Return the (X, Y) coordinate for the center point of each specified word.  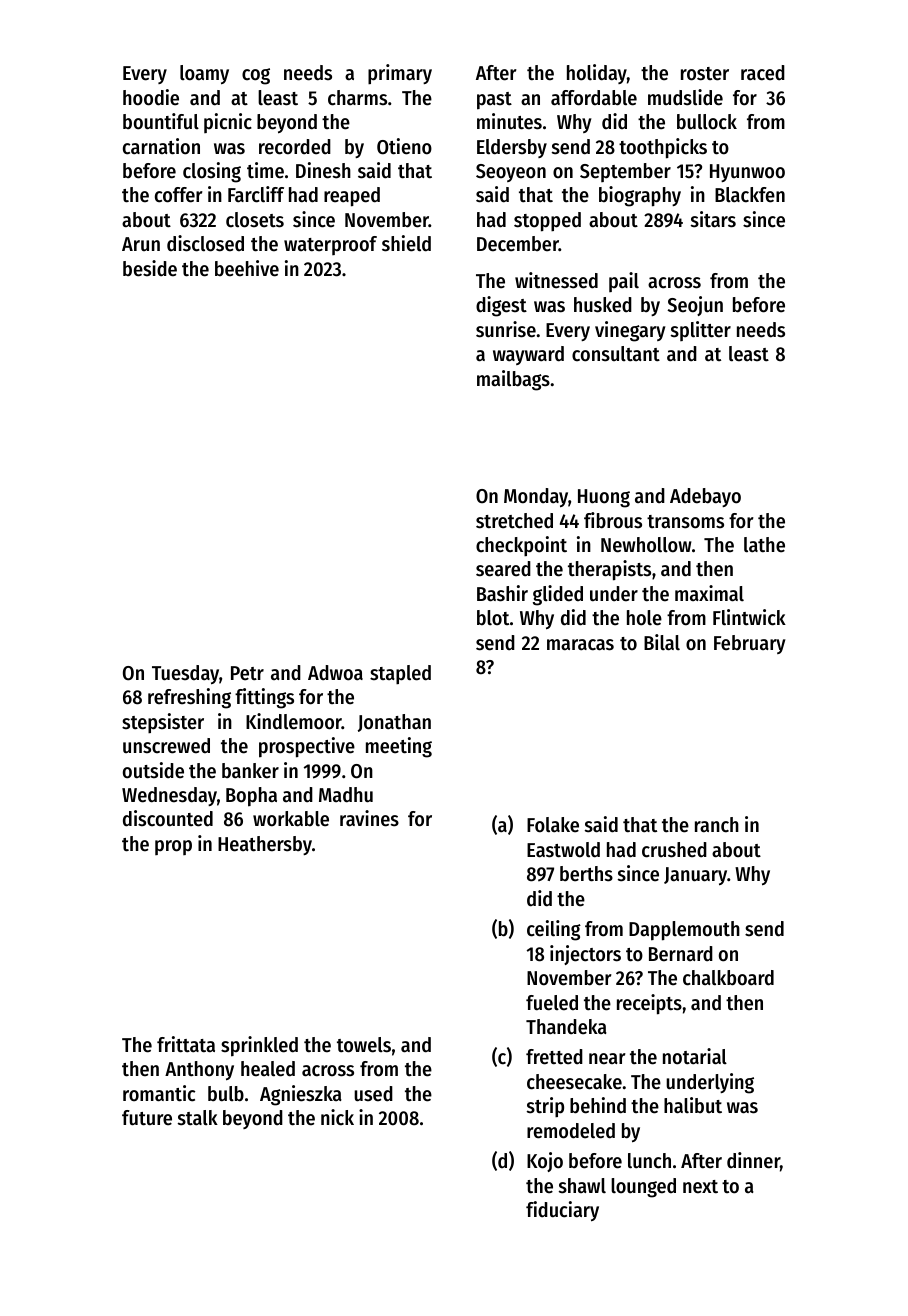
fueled (552, 1003)
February (750, 644)
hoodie (151, 97)
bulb (226, 1094)
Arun (141, 244)
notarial (695, 1056)
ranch (717, 825)
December (518, 244)
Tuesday (185, 675)
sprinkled (259, 1046)
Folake (553, 825)
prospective (307, 747)
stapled (400, 674)
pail (624, 282)
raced (763, 73)
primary (400, 74)
